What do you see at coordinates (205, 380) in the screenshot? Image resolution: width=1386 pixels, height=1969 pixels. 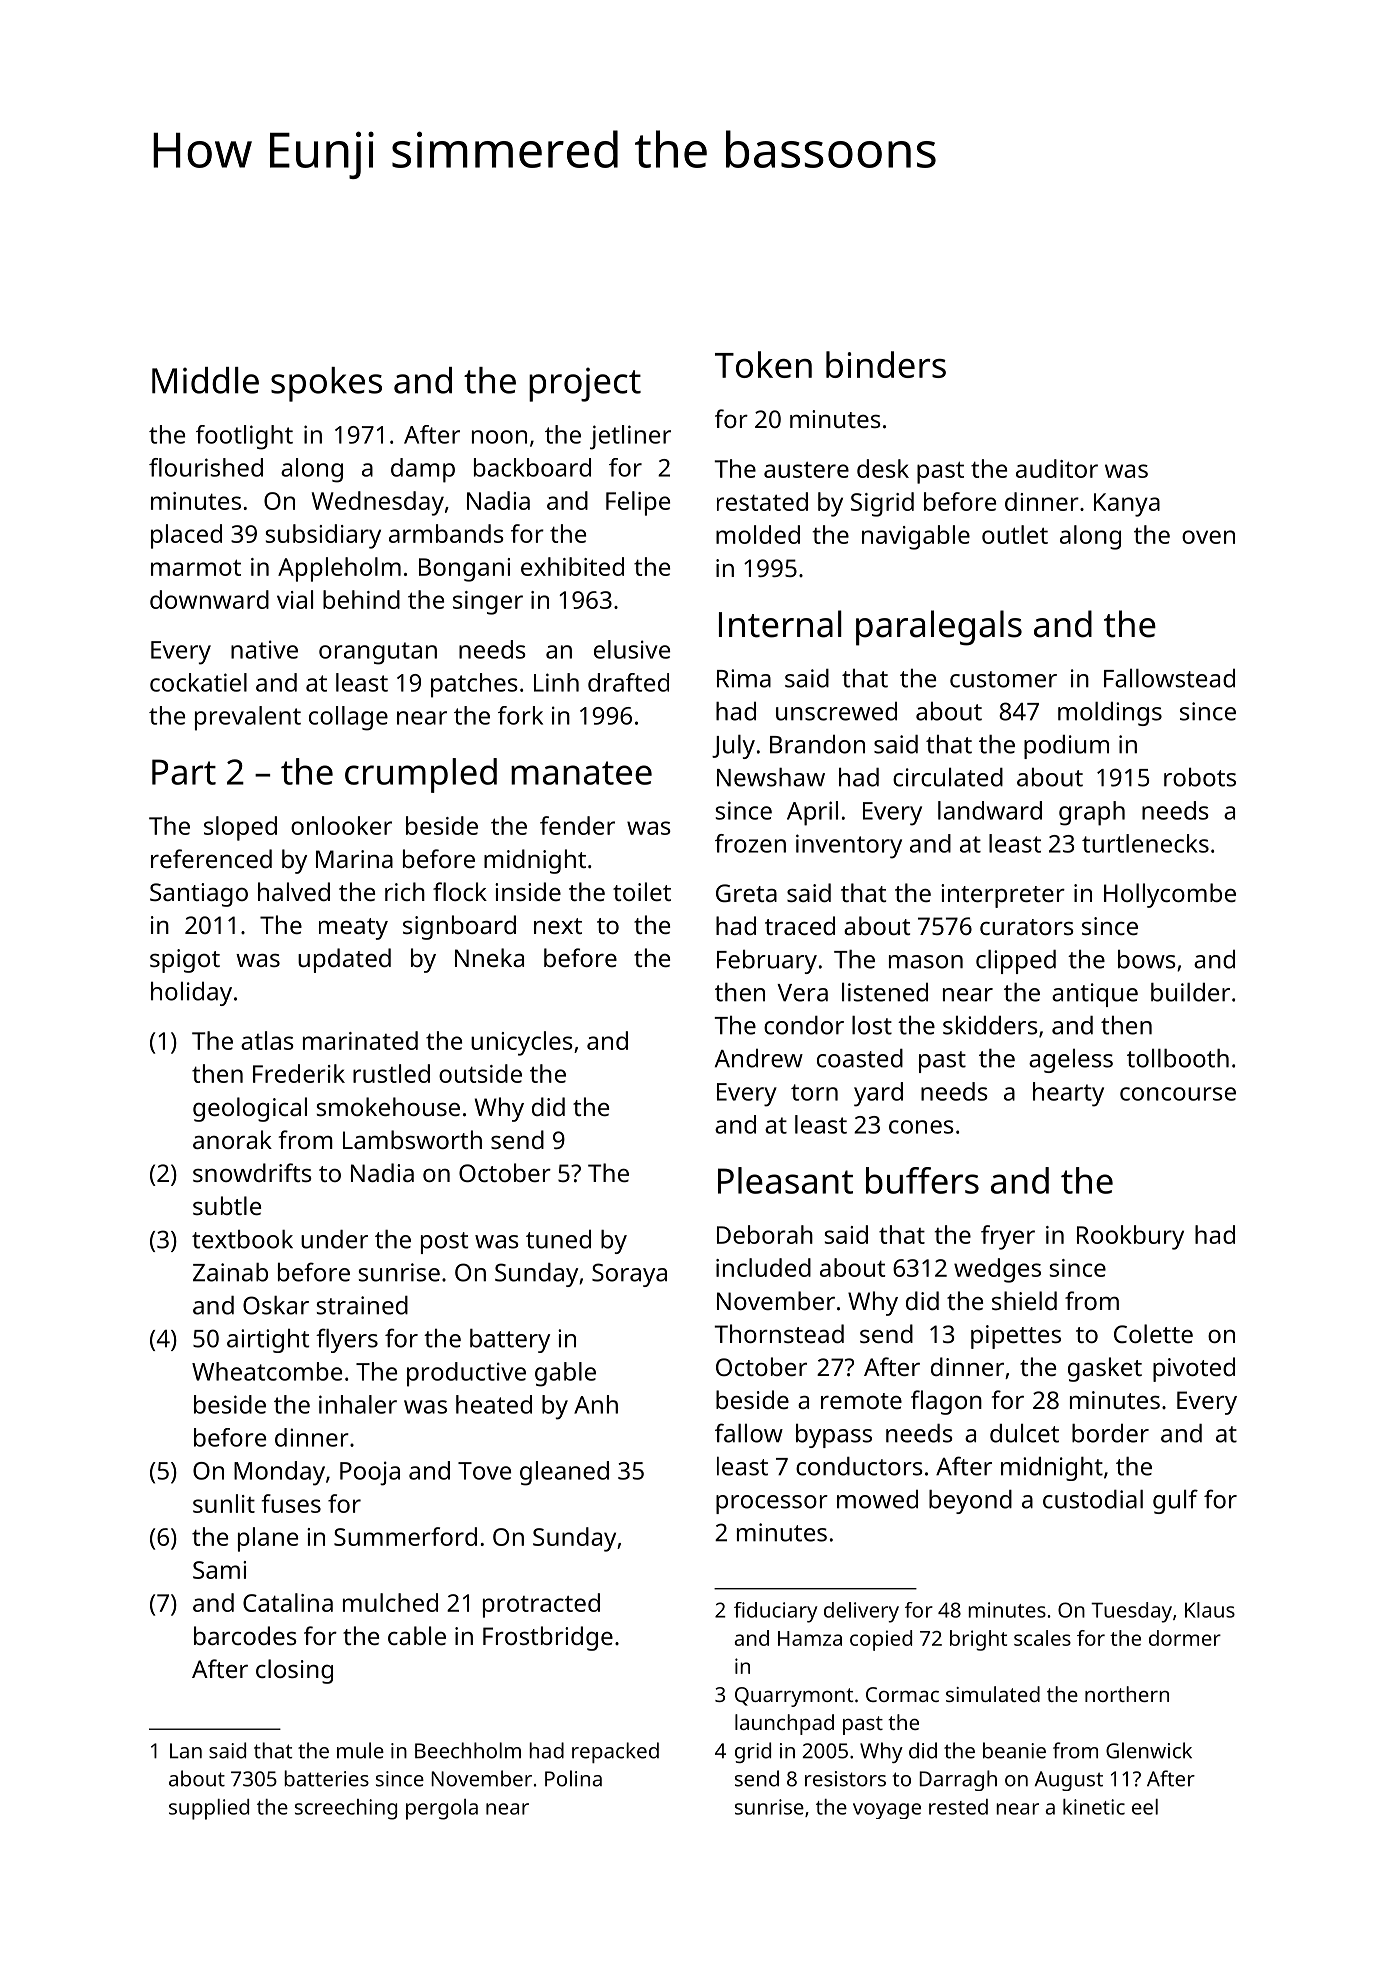 I see `Middle` at bounding box center [205, 380].
